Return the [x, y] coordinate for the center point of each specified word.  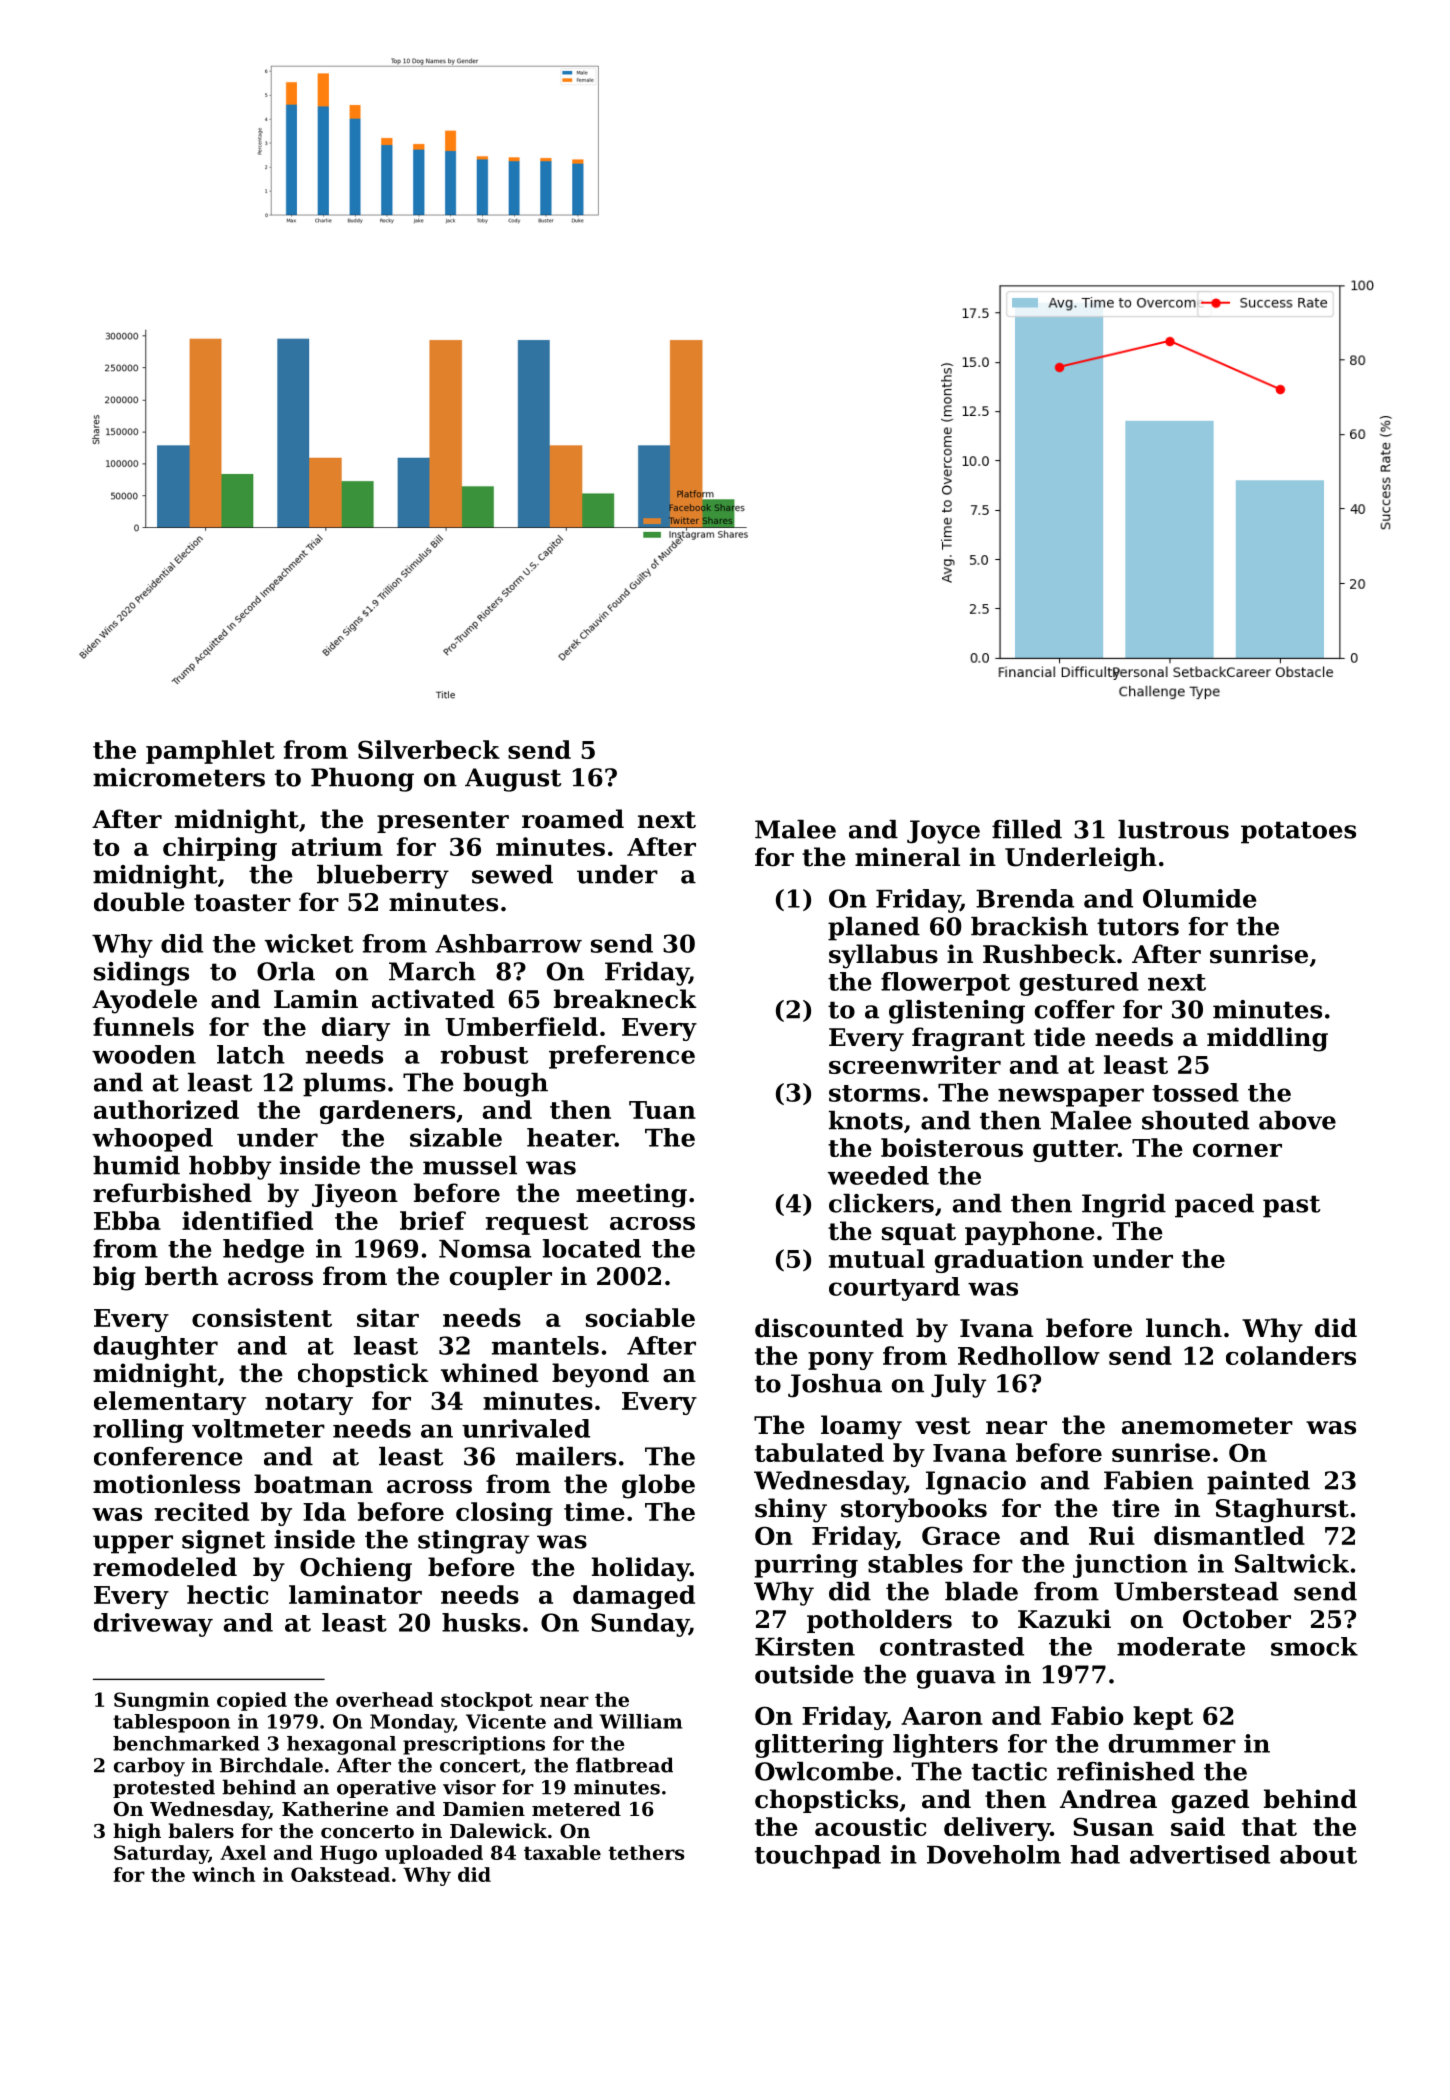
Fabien [1149, 1480]
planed [874, 929]
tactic [1009, 1771]
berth [181, 1276]
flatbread [624, 1765]
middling [1267, 1039]
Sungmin [161, 1701]
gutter [1075, 1151]
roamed [573, 819]
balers [201, 1831]
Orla [286, 971]
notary [309, 1404]
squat [919, 1234]
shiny [791, 1510]
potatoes [1298, 832]
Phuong [362, 780]
